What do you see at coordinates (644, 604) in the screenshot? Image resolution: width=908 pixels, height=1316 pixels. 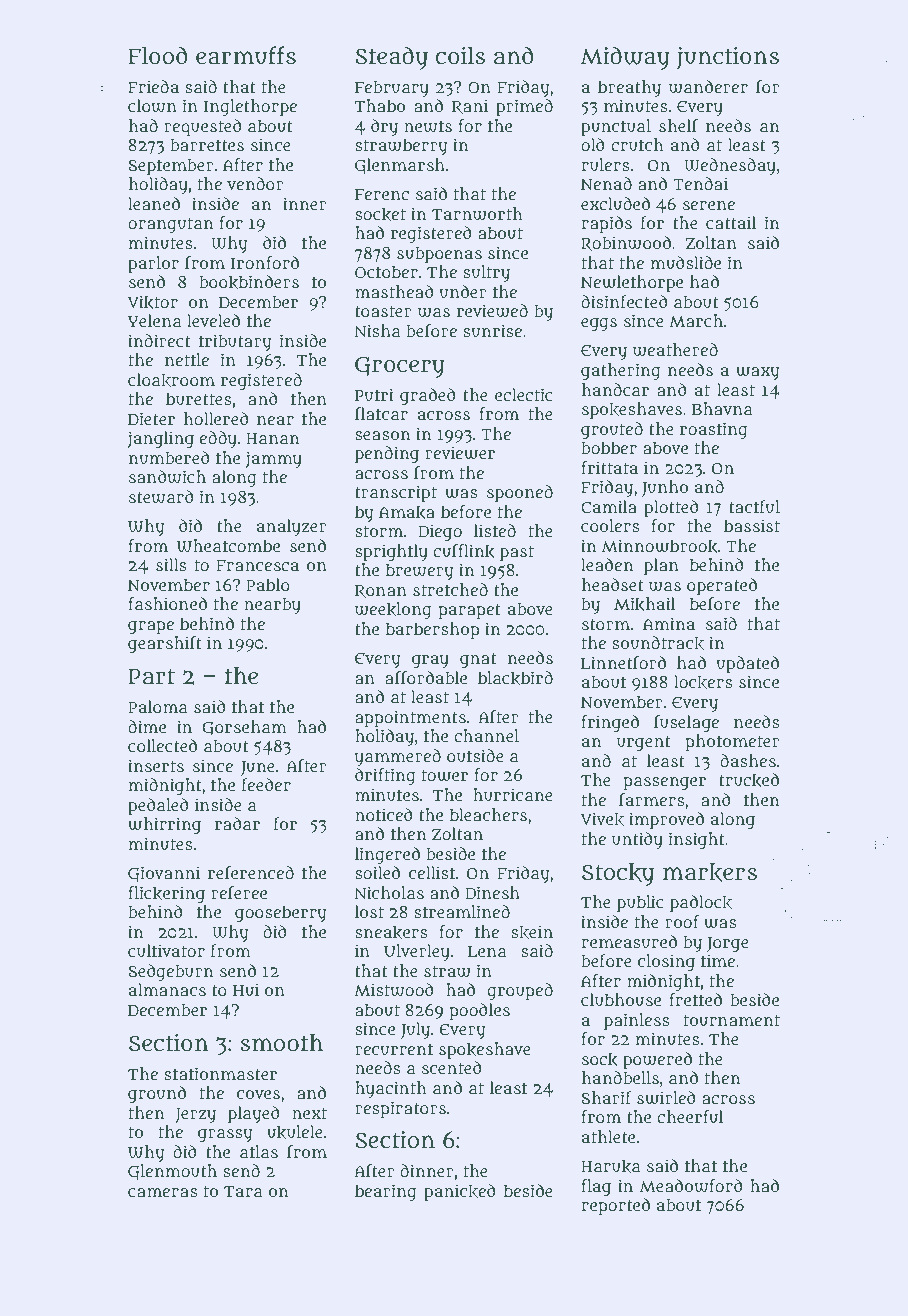 I see `Mikhail` at bounding box center [644, 604].
